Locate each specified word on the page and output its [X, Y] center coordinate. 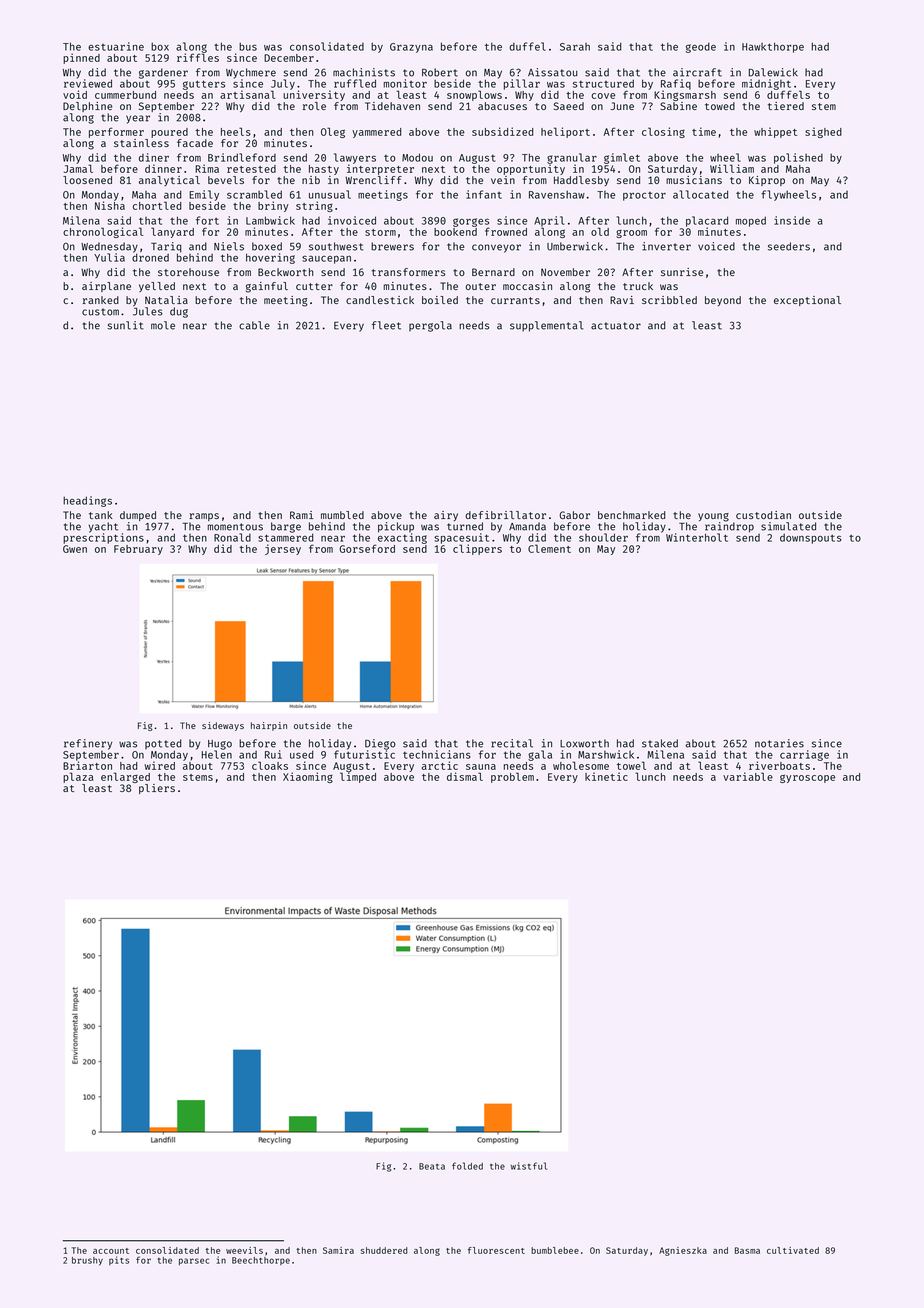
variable [748, 776]
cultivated [793, 1250]
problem [512, 777]
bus [248, 46]
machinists [364, 72]
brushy [87, 1261]
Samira [338, 1250]
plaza [78, 777]
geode [701, 47]
